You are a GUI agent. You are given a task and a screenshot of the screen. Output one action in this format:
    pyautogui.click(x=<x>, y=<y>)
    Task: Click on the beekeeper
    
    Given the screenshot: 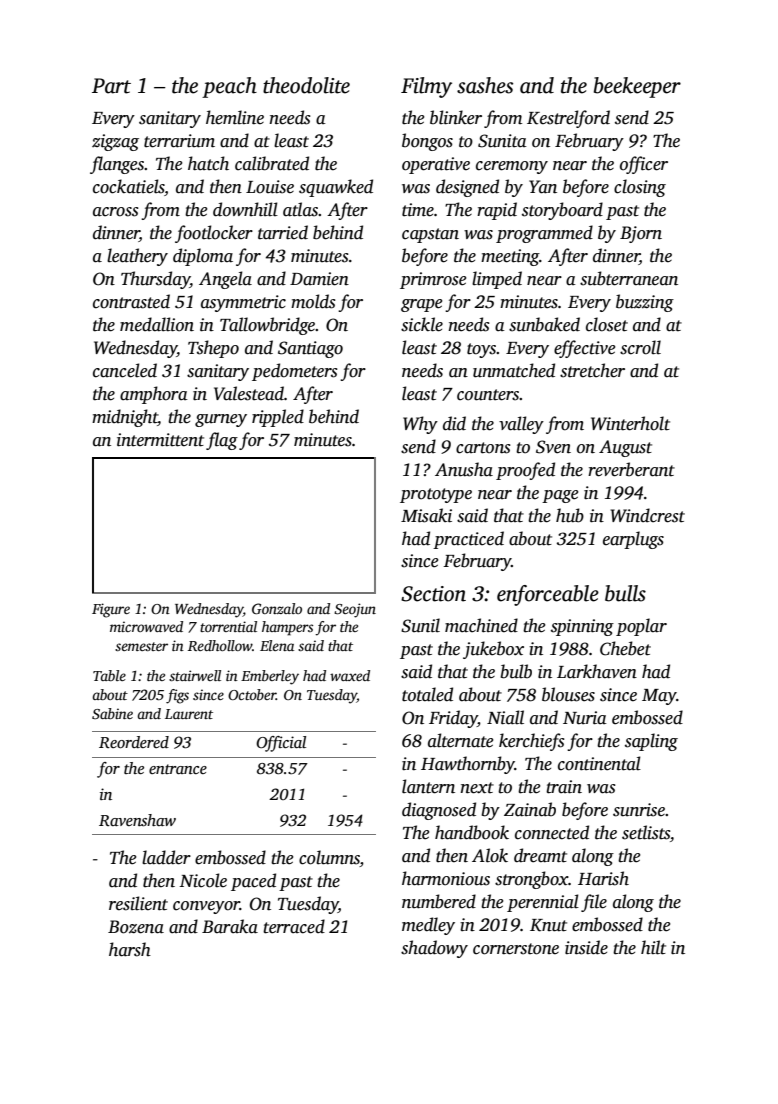 What is the action you would take?
    pyautogui.click(x=637, y=87)
